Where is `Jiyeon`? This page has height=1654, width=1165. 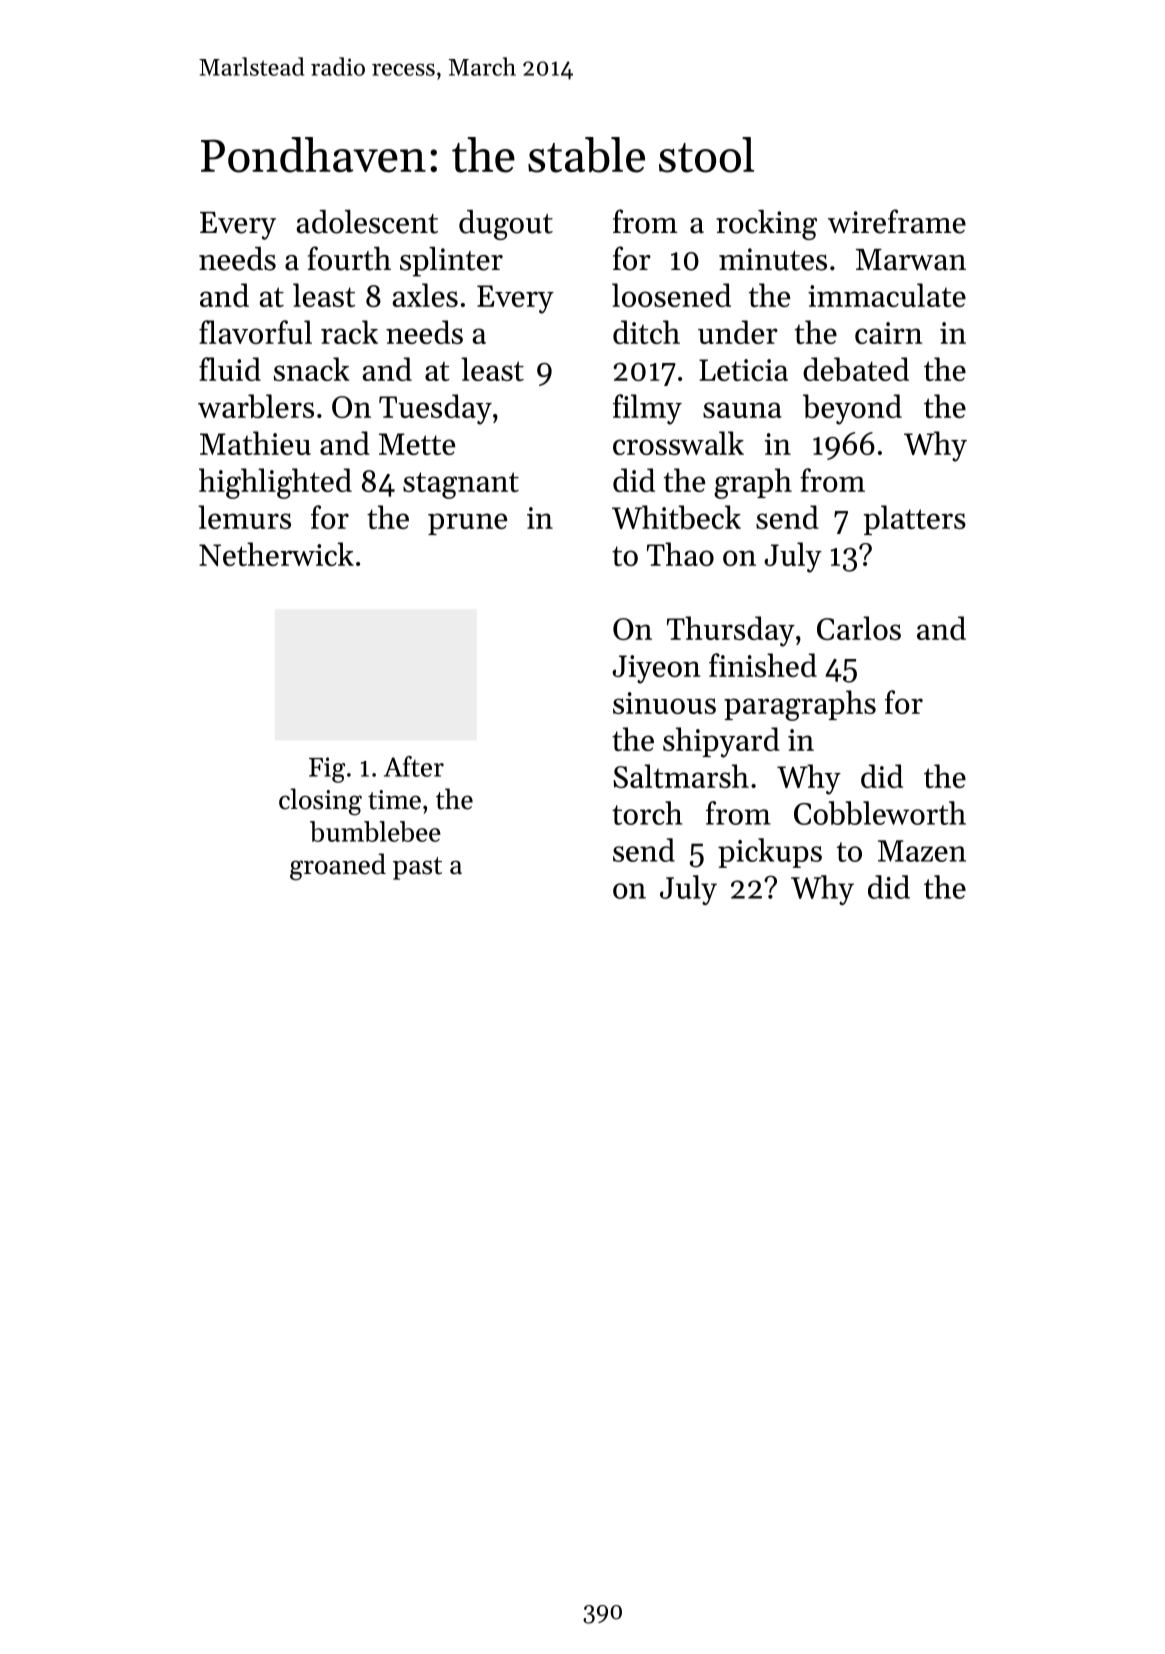
Jiyeon is located at coordinates (656, 669).
